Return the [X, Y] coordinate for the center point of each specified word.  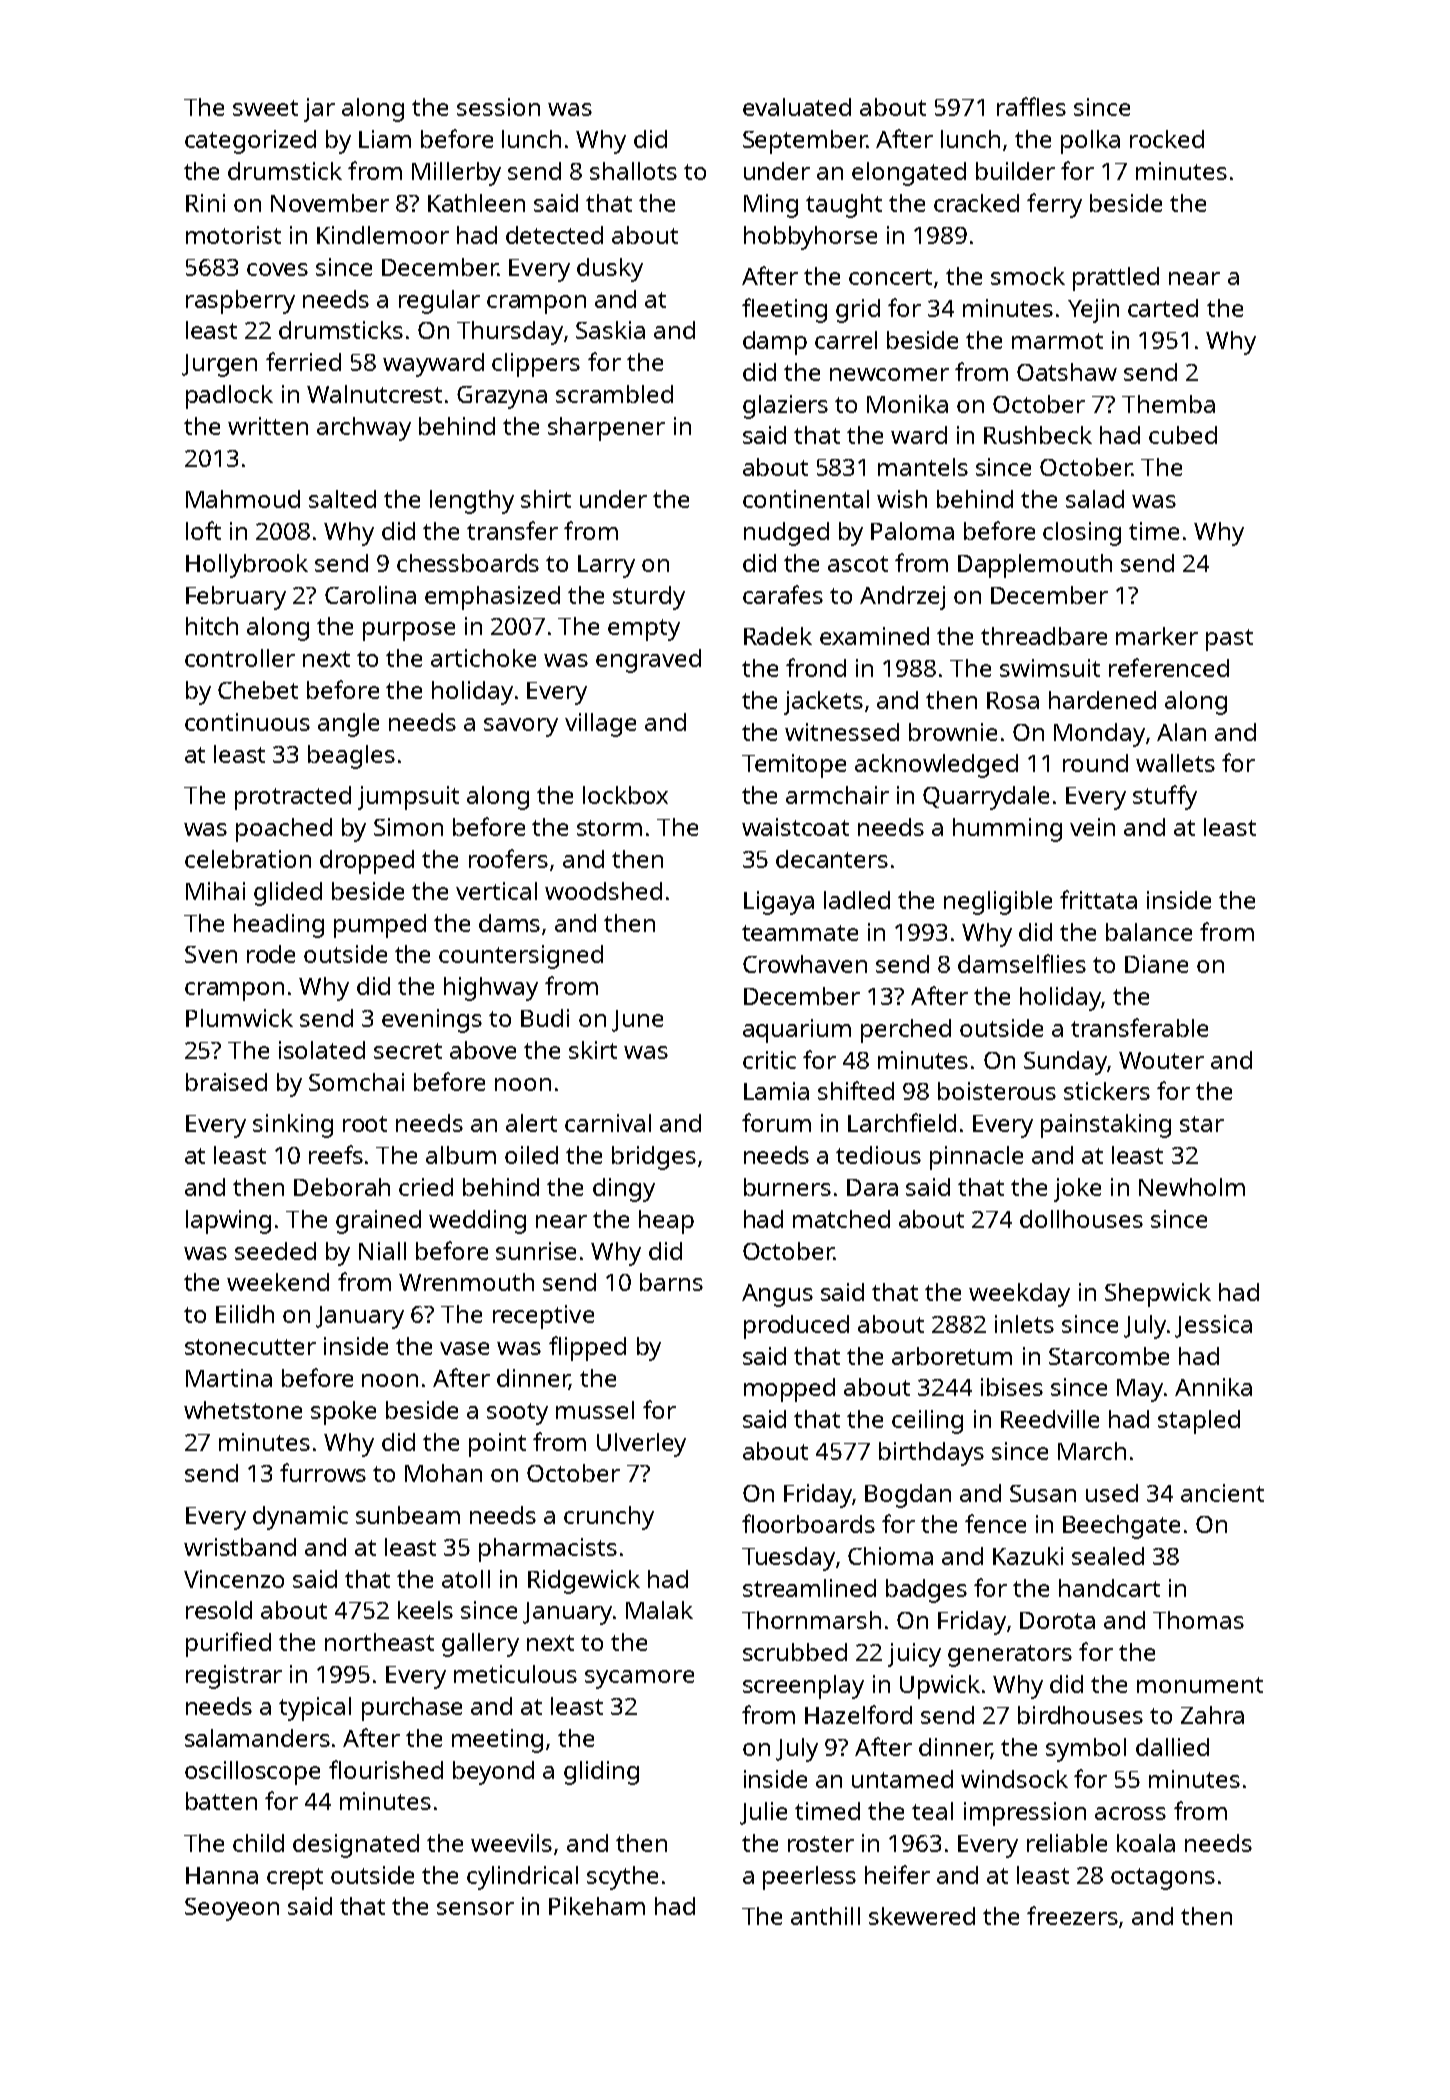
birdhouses [1080, 1715]
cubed [1183, 435]
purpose [409, 631]
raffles [1031, 106]
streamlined [809, 1588]
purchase [412, 1709]
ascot [858, 564]
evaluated [797, 107]
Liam [385, 139]
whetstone [243, 1410]
